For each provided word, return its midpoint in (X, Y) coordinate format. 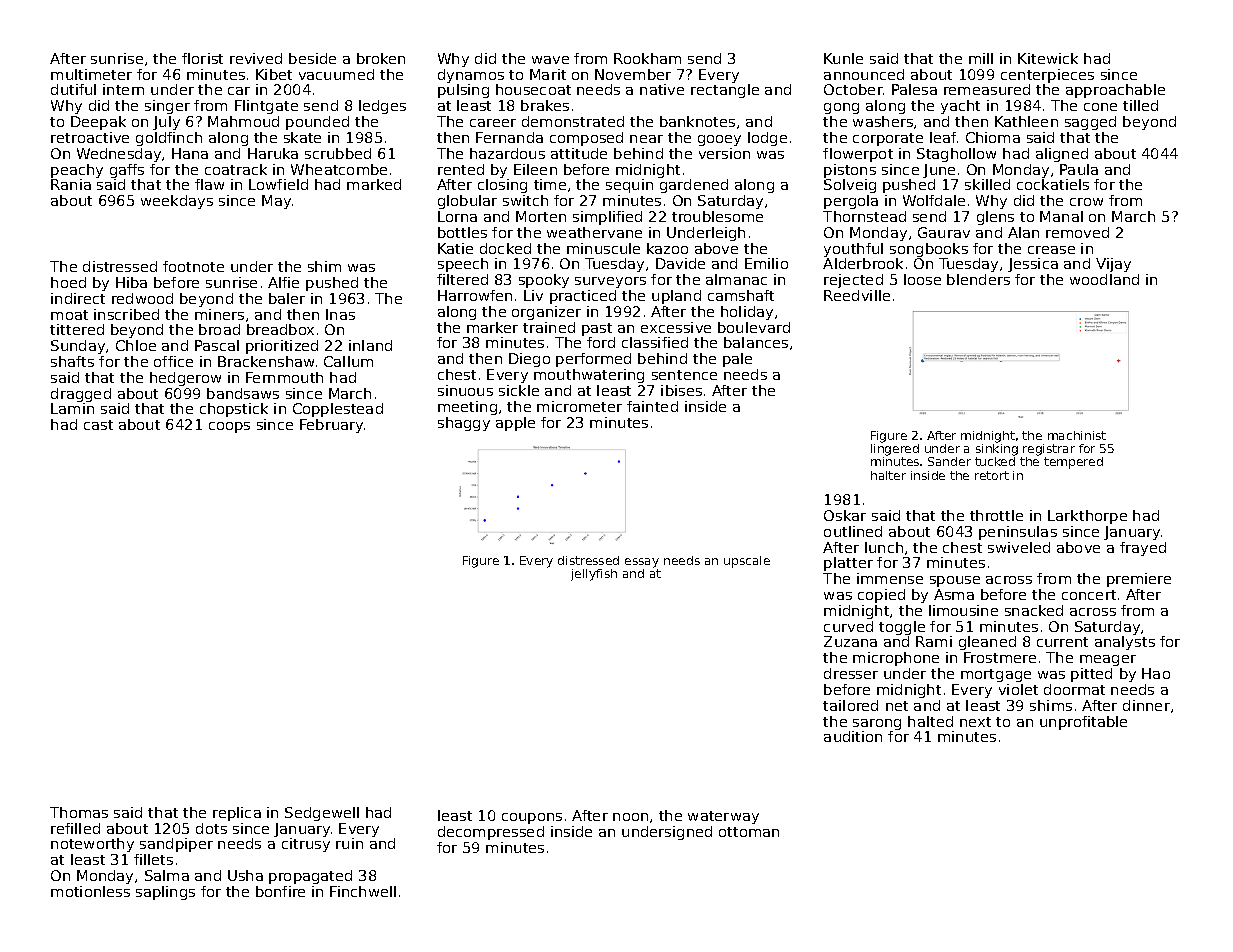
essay (642, 563)
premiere (1139, 580)
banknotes (697, 121)
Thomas (79, 812)
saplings (165, 893)
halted (930, 721)
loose (922, 279)
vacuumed (336, 74)
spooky (544, 281)
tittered (77, 329)
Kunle (843, 58)
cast (98, 425)
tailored (850, 705)
